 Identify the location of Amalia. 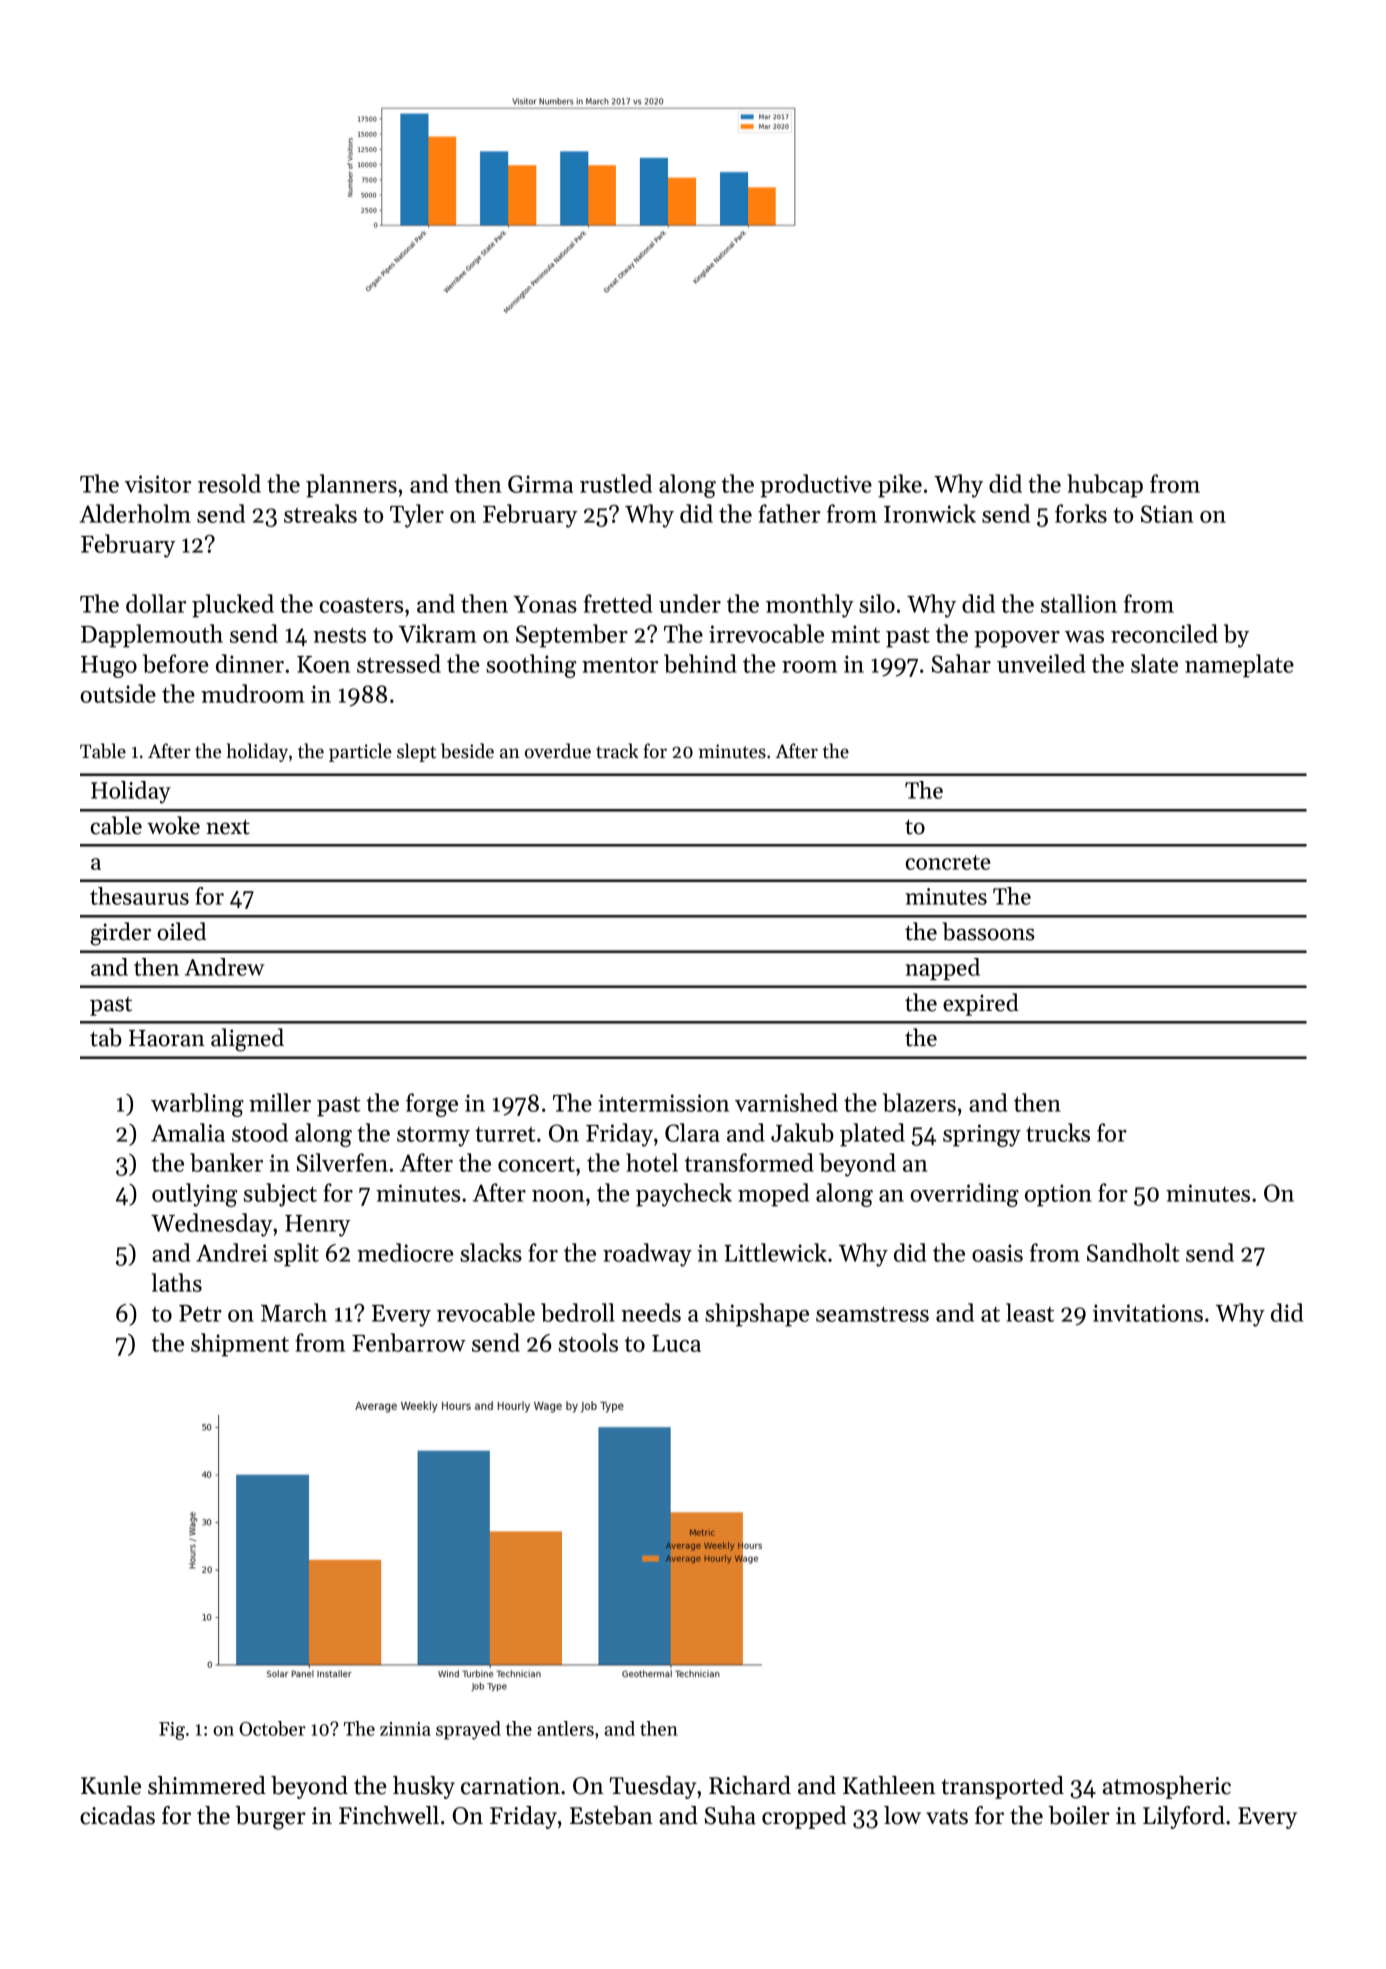
(188, 1132).
